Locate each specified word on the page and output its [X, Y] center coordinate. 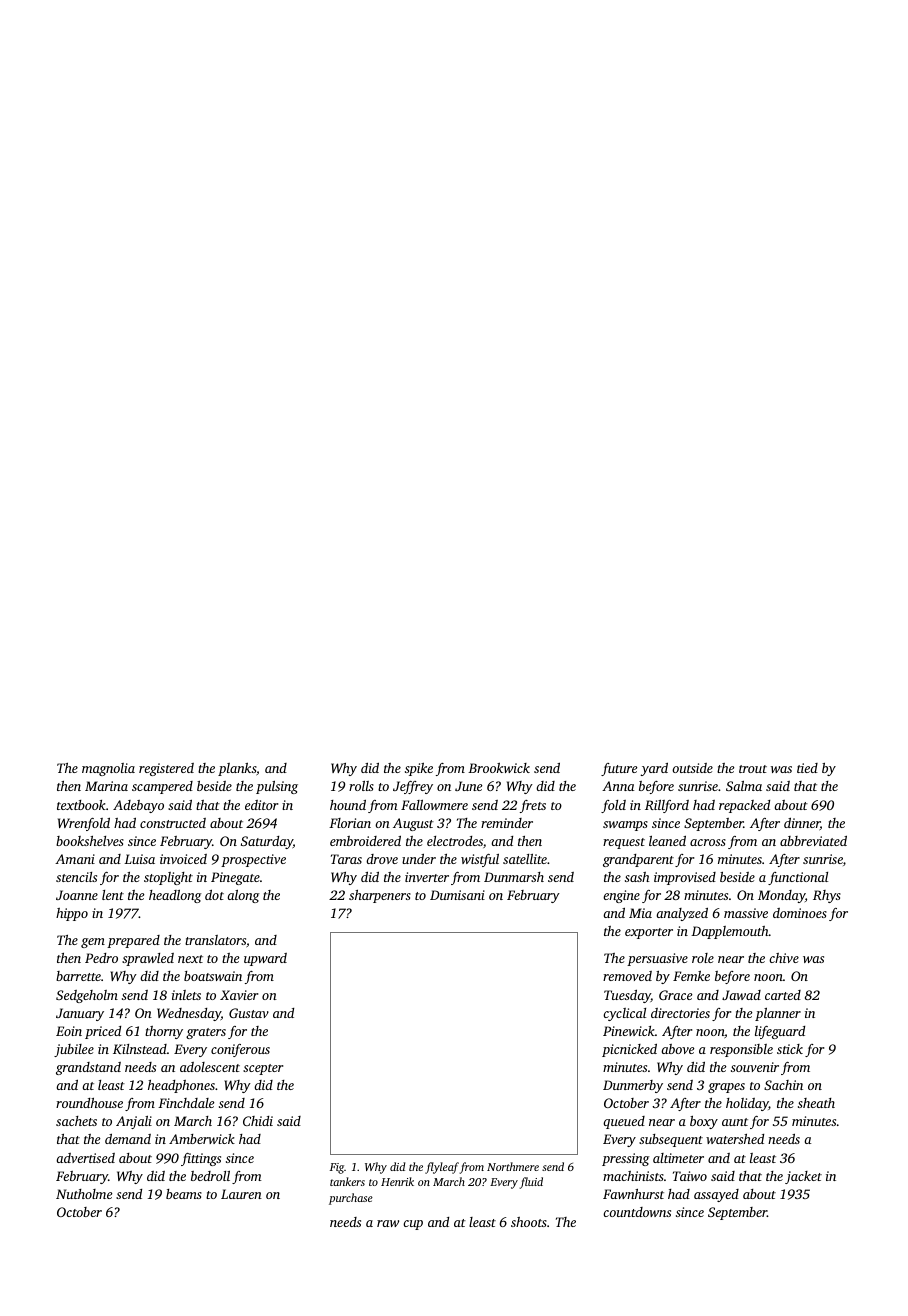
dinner [802, 824]
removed [627, 976]
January [80, 1014]
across [708, 842]
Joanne [77, 895]
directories [680, 1013]
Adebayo [138, 806]
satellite [525, 859]
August [413, 824]
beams [184, 1194]
